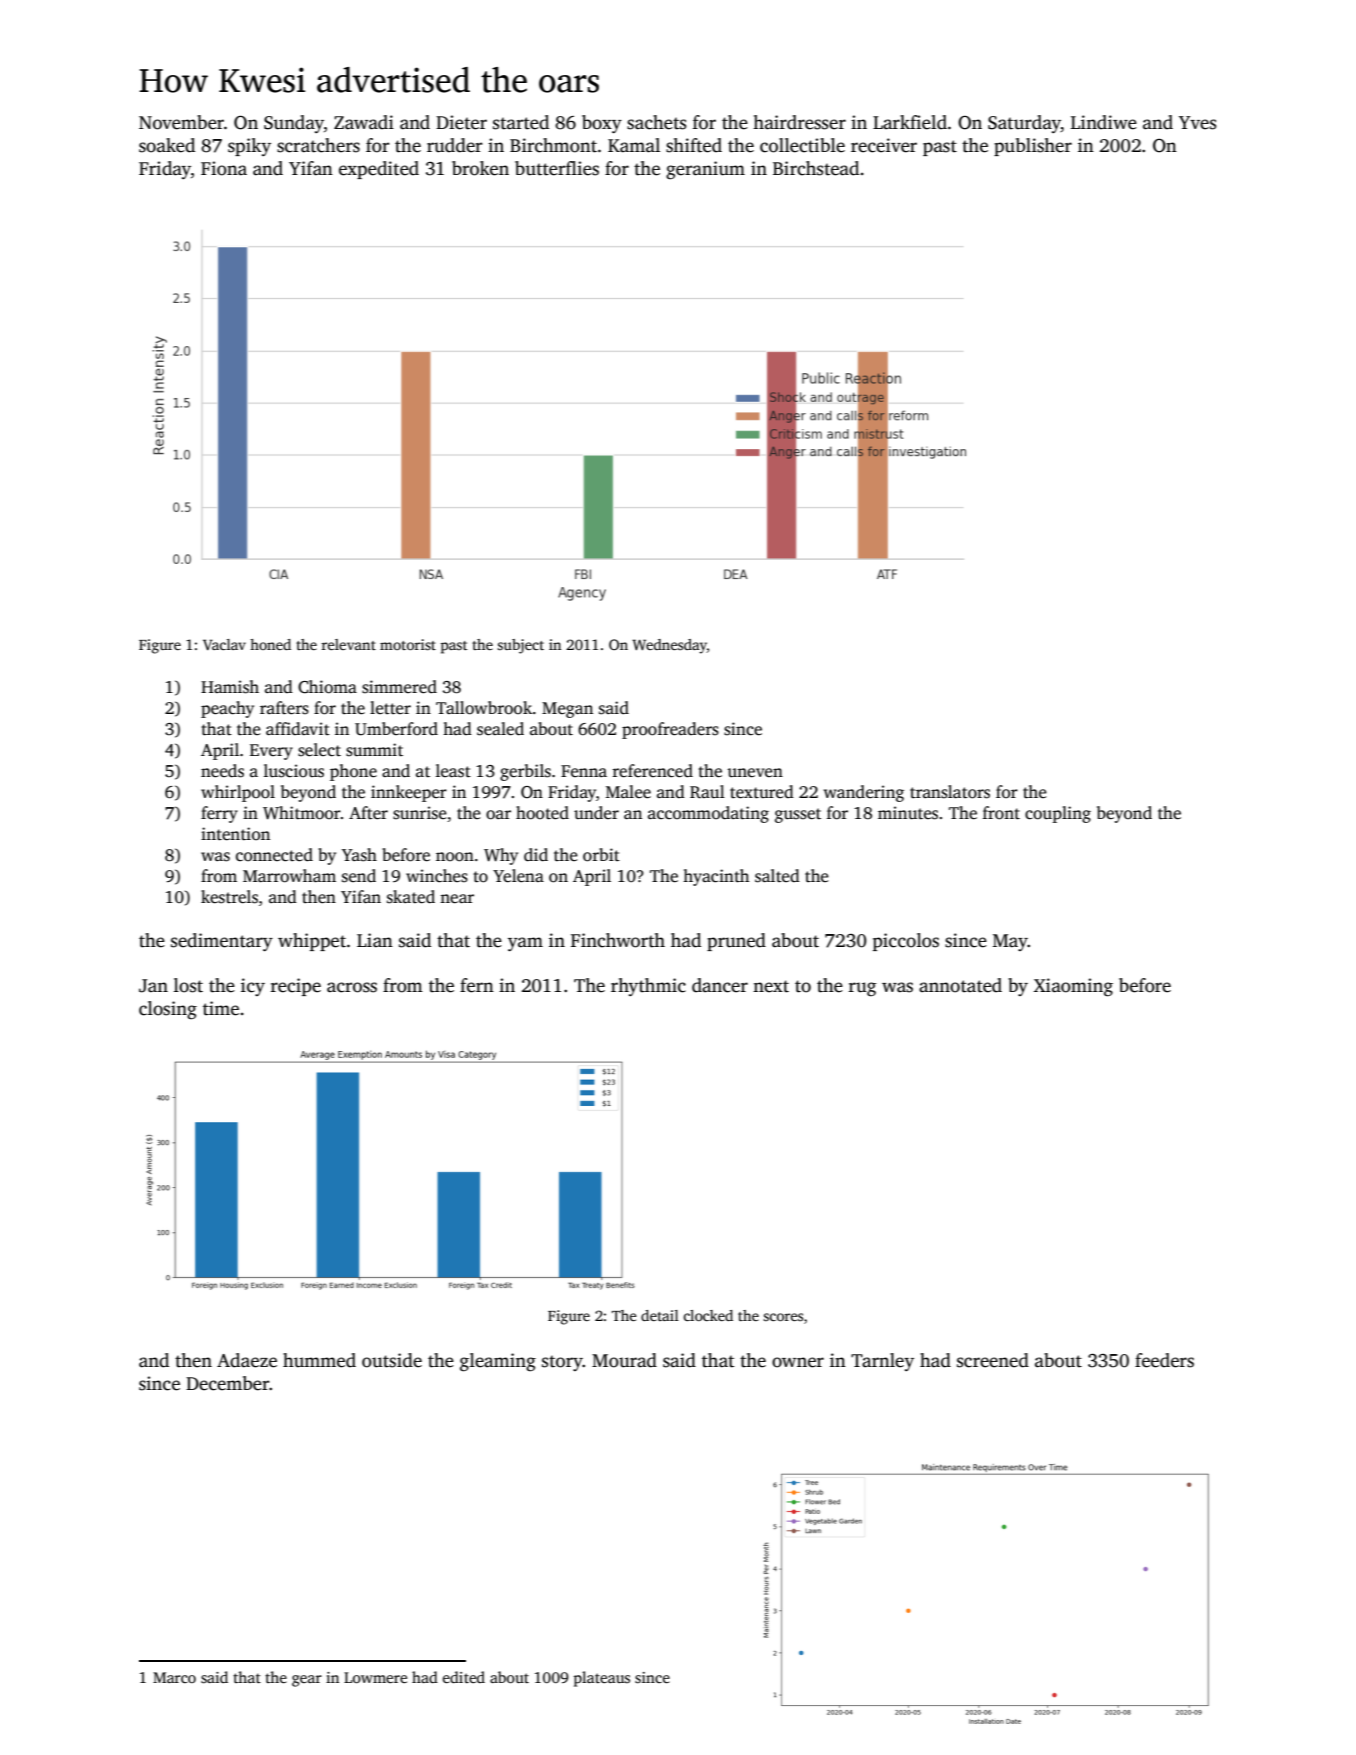 This document has height=1755, width=1356. What do you see at coordinates (705, 170) in the document?
I see `geranium` at bounding box center [705, 170].
